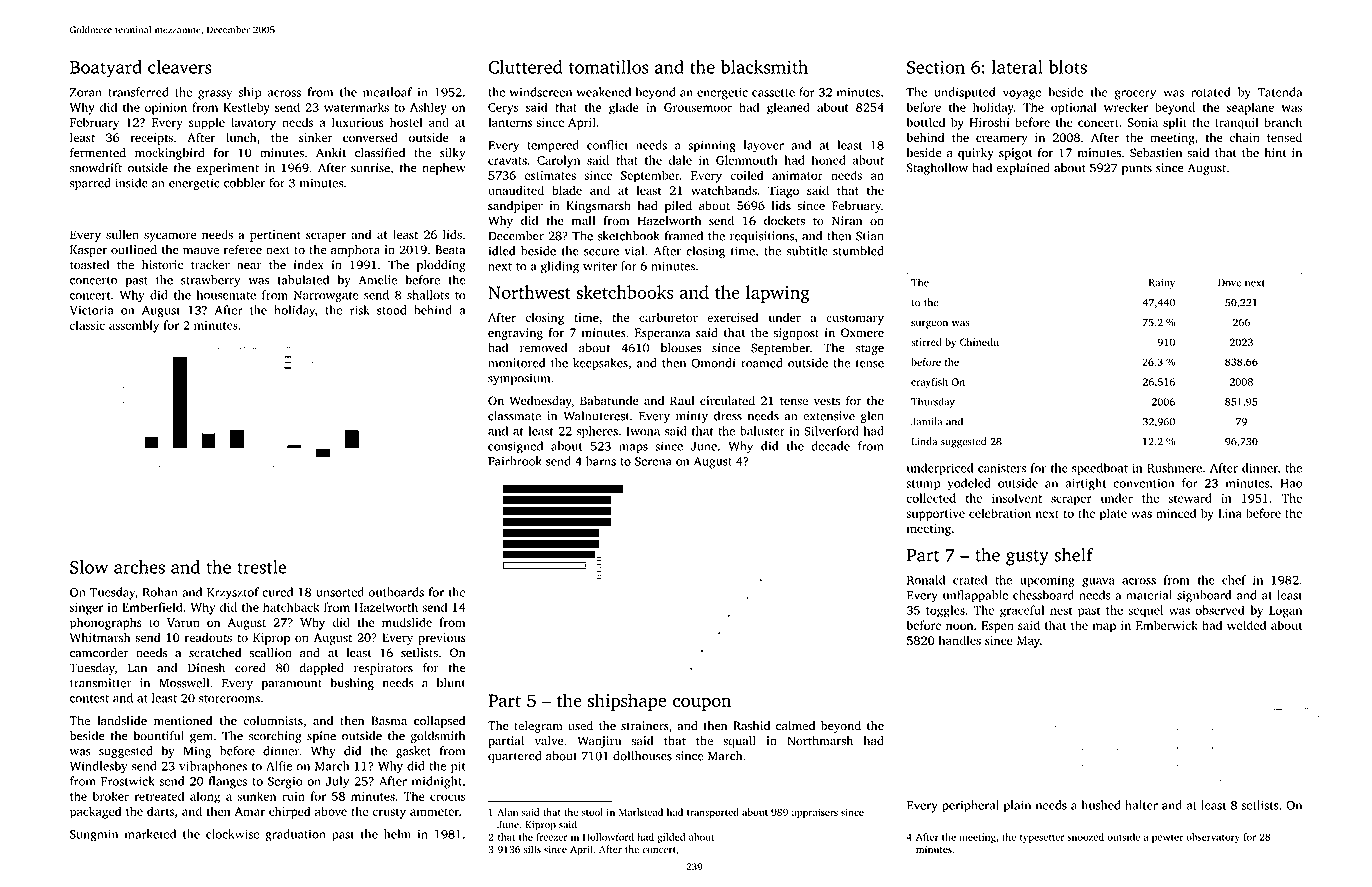 This screenshot has height=887, width=1372. What do you see at coordinates (784, 221) in the screenshot?
I see `dockets` at bounding box center [784, 221].
